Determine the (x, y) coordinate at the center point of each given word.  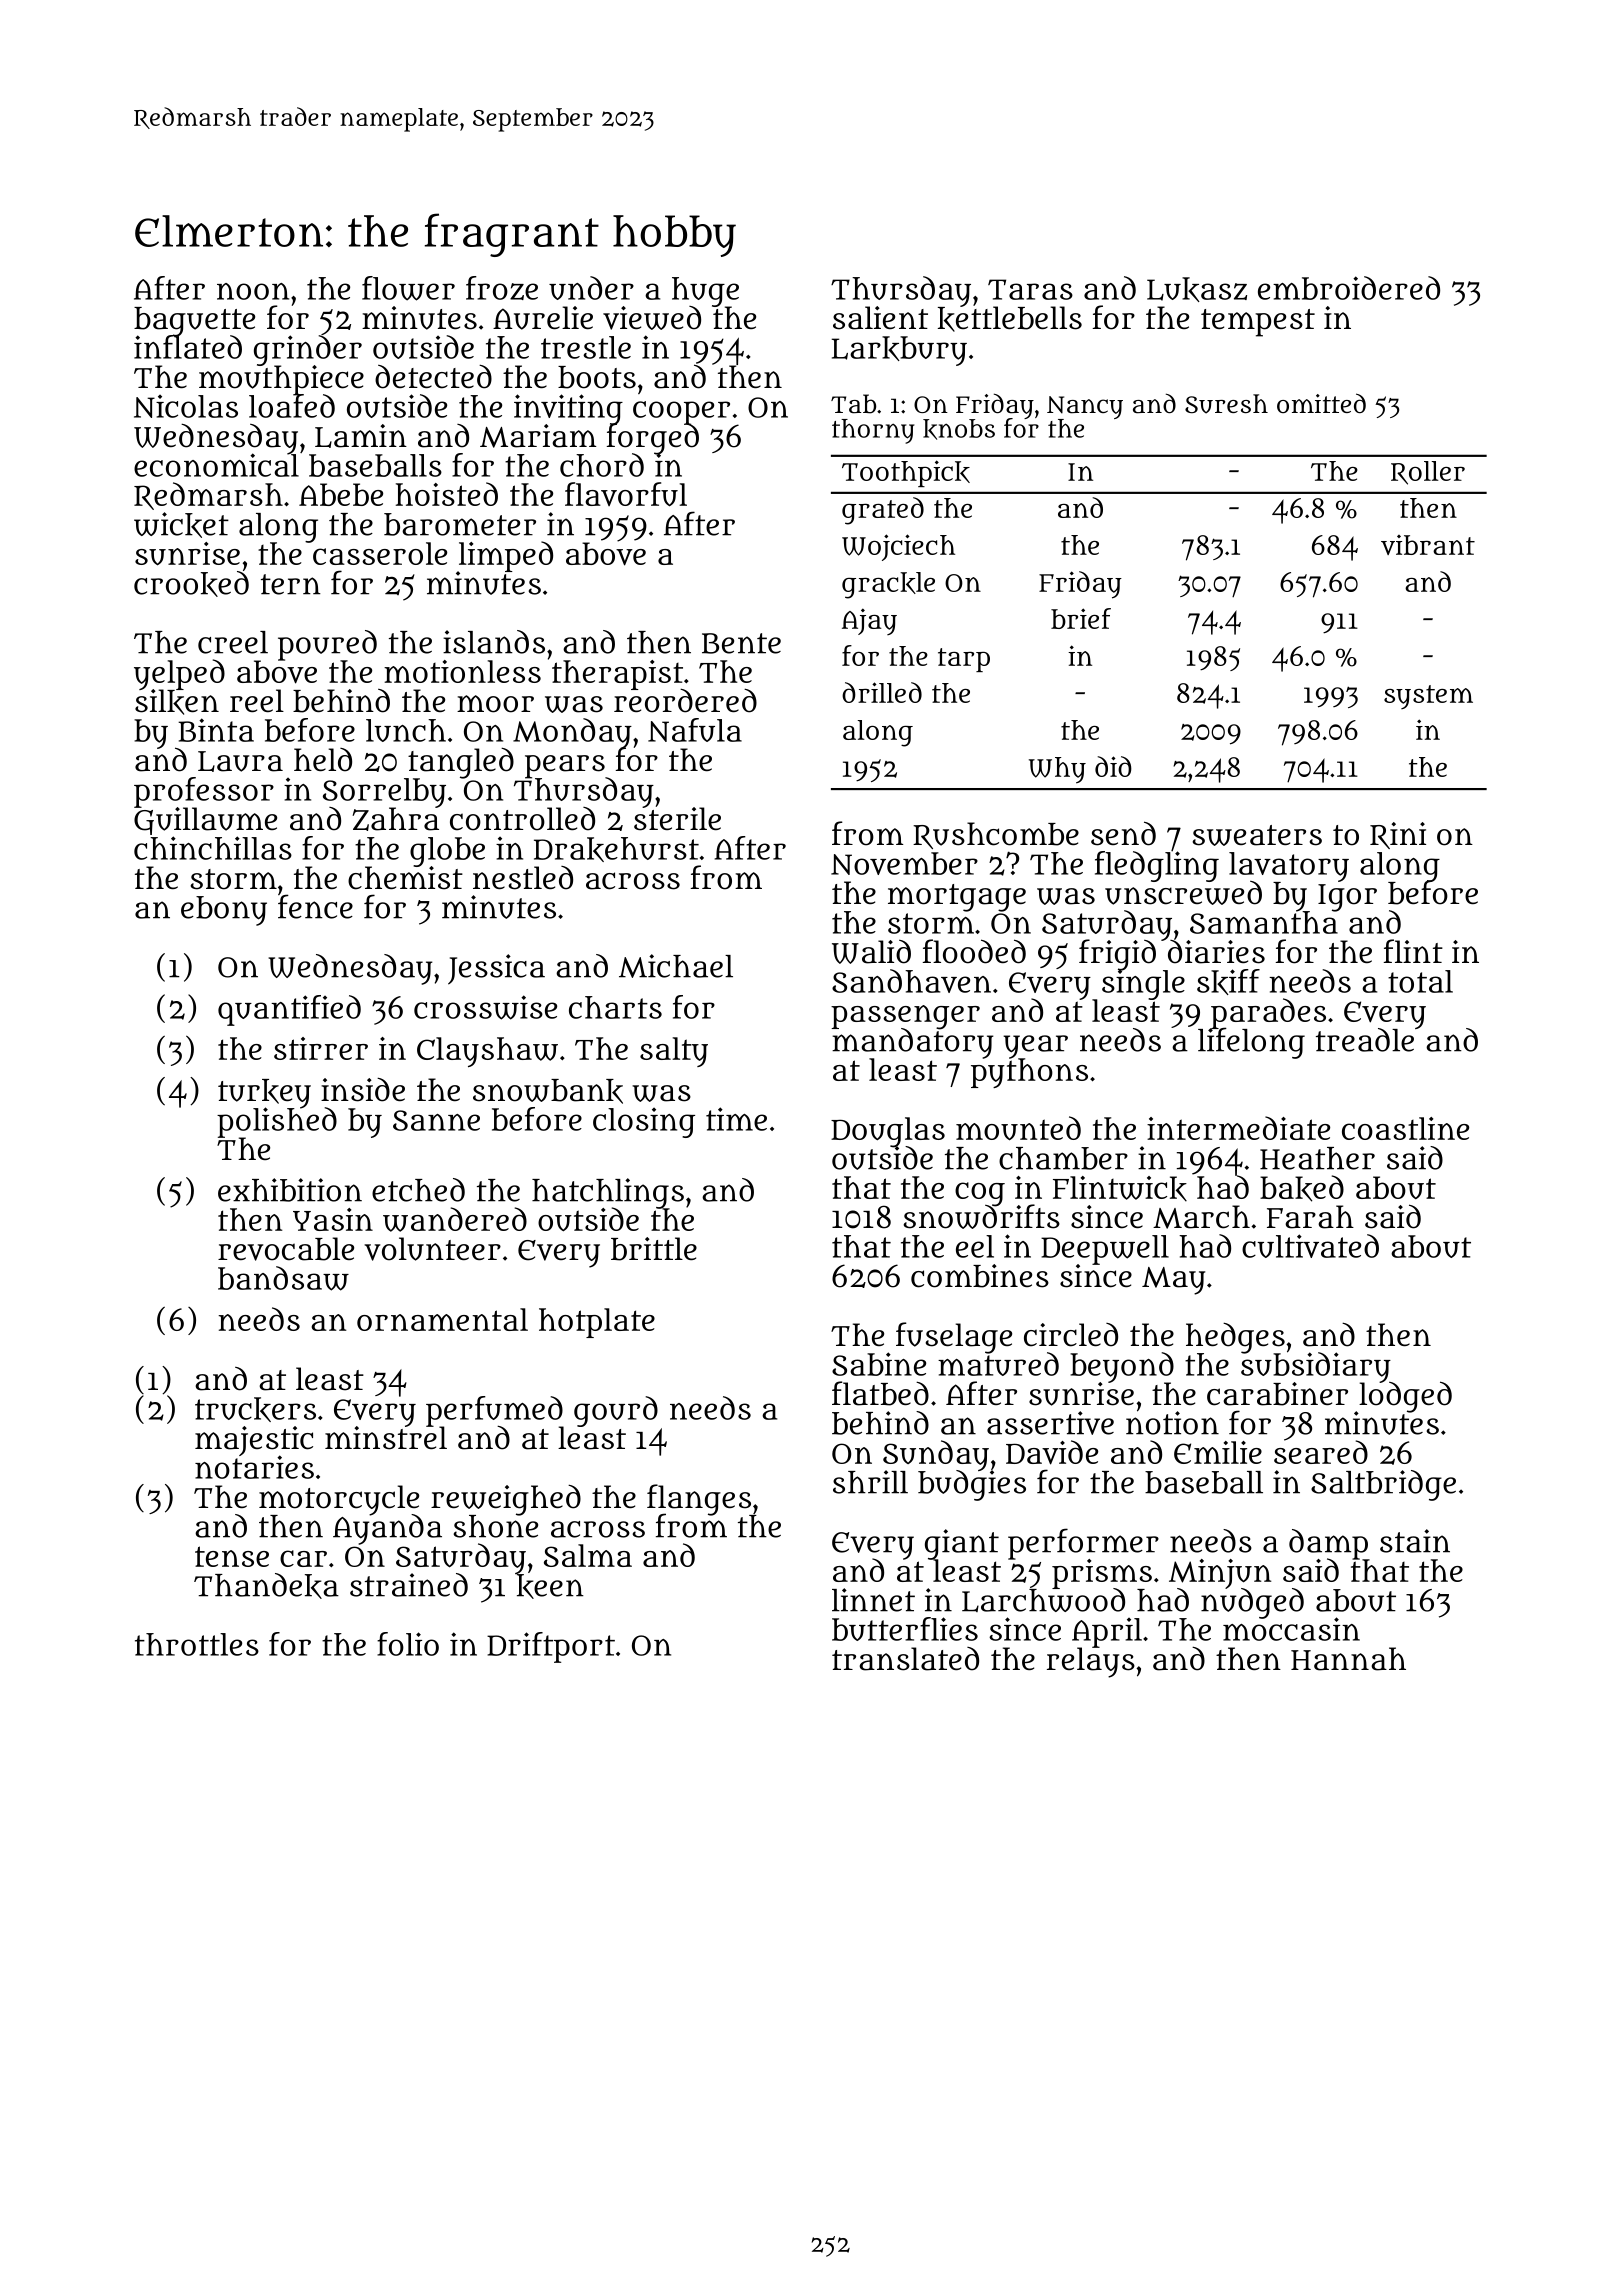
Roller (1428, 473)
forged (653, 439)
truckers (255, 1409)
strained (409, 1585)
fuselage (954, 1338)
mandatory (913, 1044)
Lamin (361, 436)
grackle (888, 585)
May (1173, 1281)
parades (1268, 1013)
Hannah (1348, 1659)
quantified (289, 1010)
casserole (380, 554)
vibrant (1428, 545)
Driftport (551, 1647)
